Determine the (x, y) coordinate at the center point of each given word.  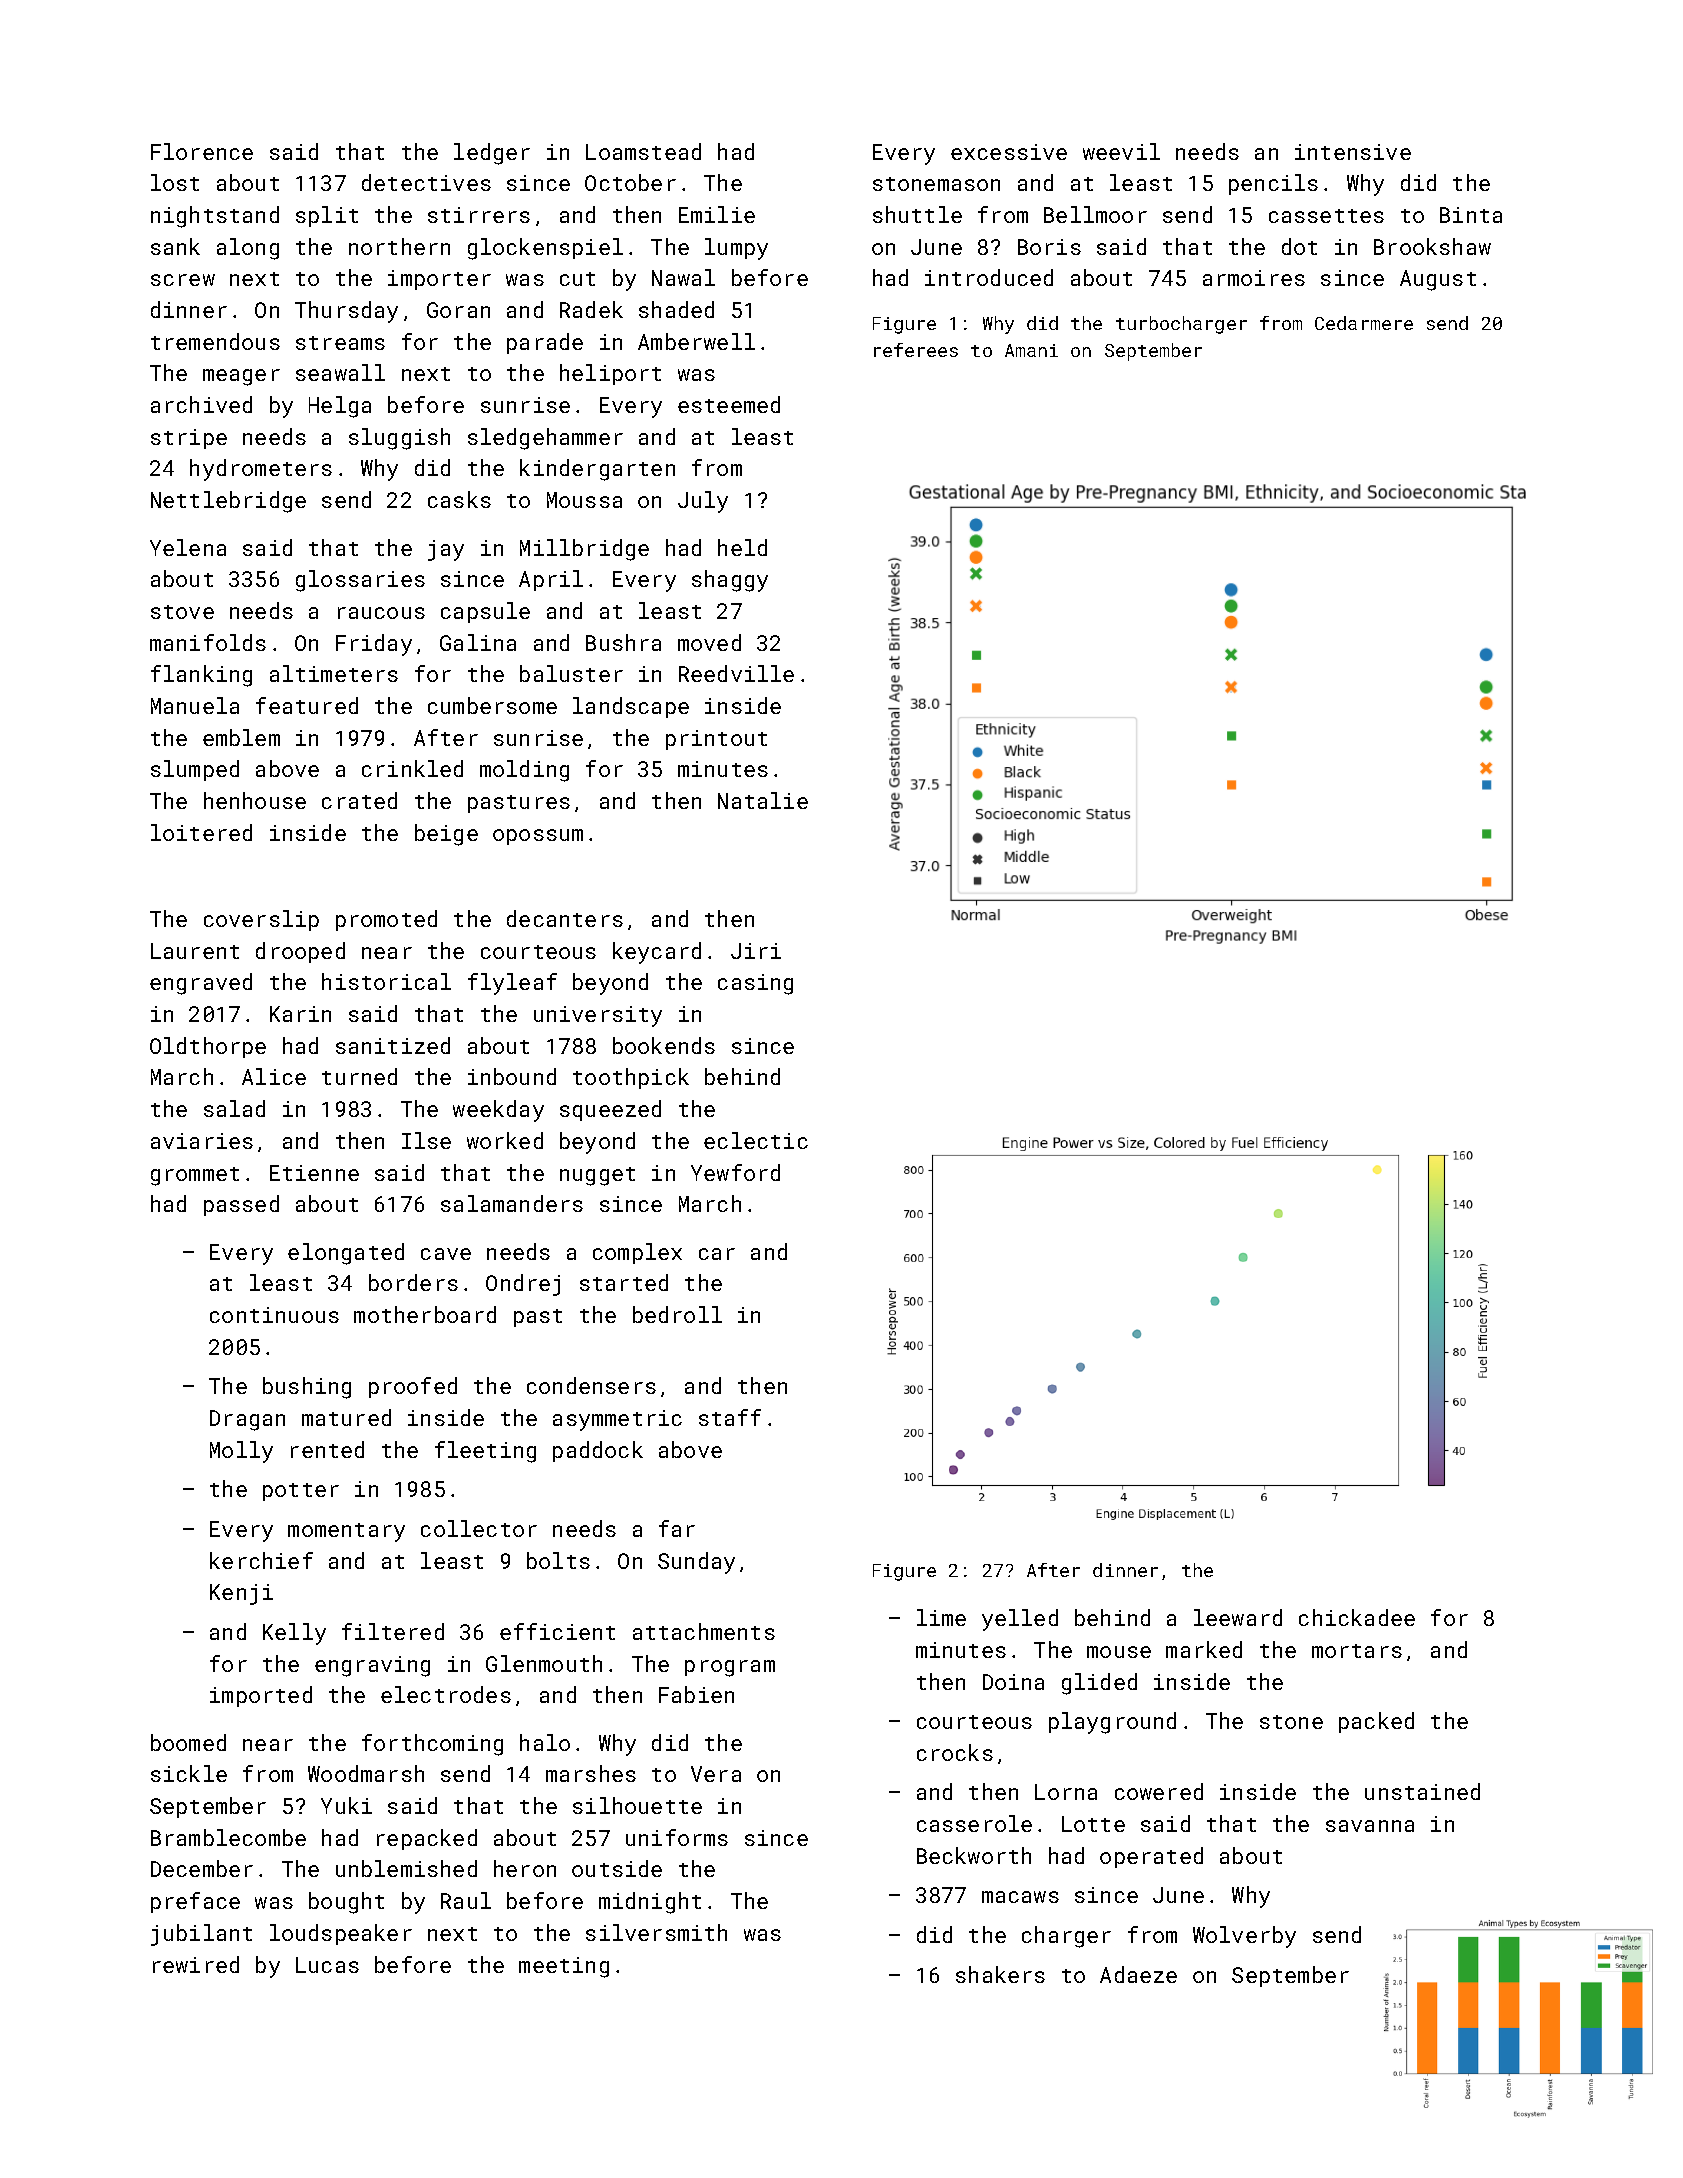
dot (1299, 246)
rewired (196, 1964)
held (742, 547)
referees (916, 350)
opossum (538, 837)
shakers (1000, 1974)
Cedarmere (1364, 323)
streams (340, 343)
